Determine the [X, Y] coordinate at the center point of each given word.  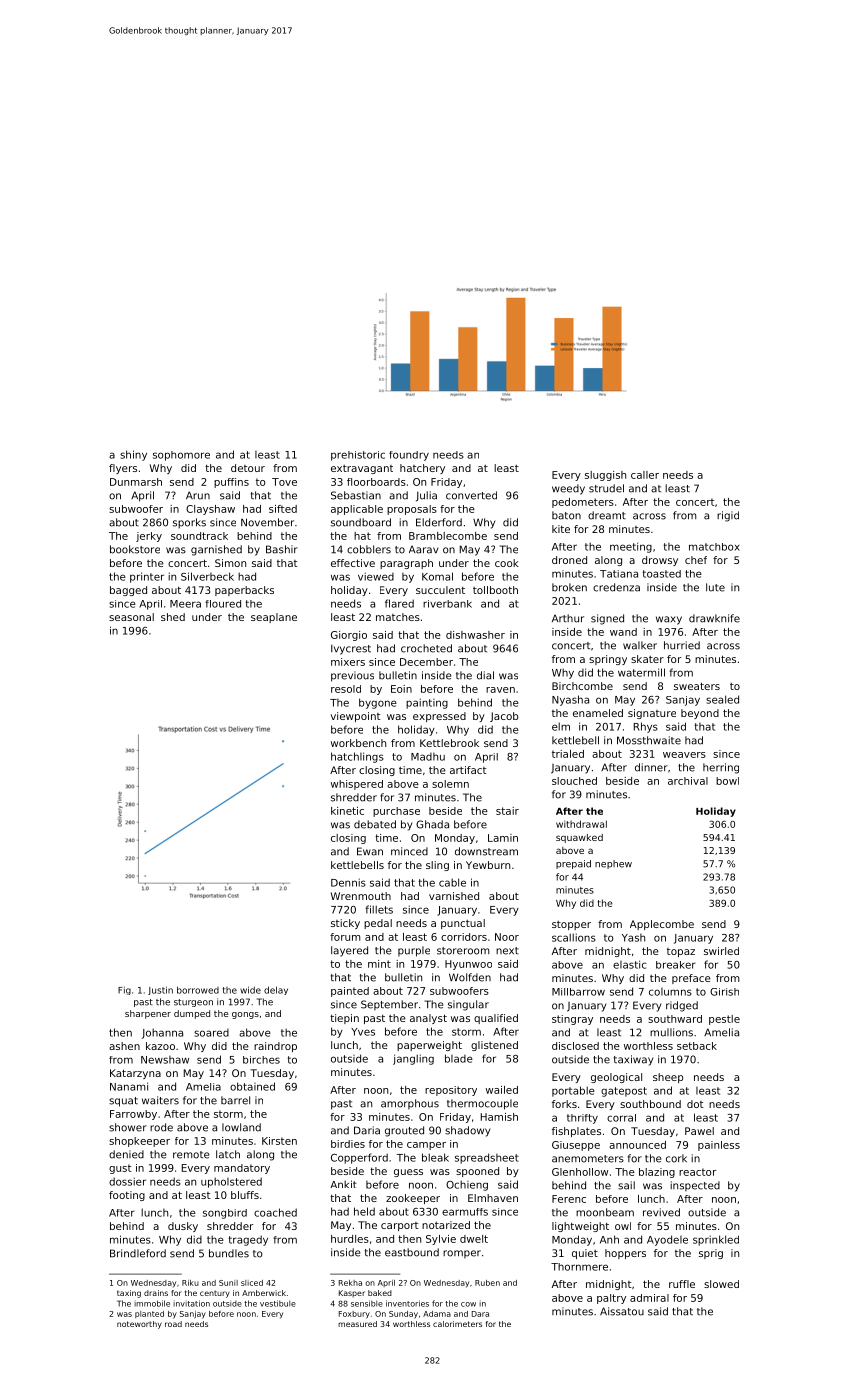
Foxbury [354, 1315]
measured [357, 1324]
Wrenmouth [361, 896]
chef [696, 560]
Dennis [348, 882]
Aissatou [622, 1311]
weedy [568, 489]
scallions [574, 937]
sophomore [181, 456]
